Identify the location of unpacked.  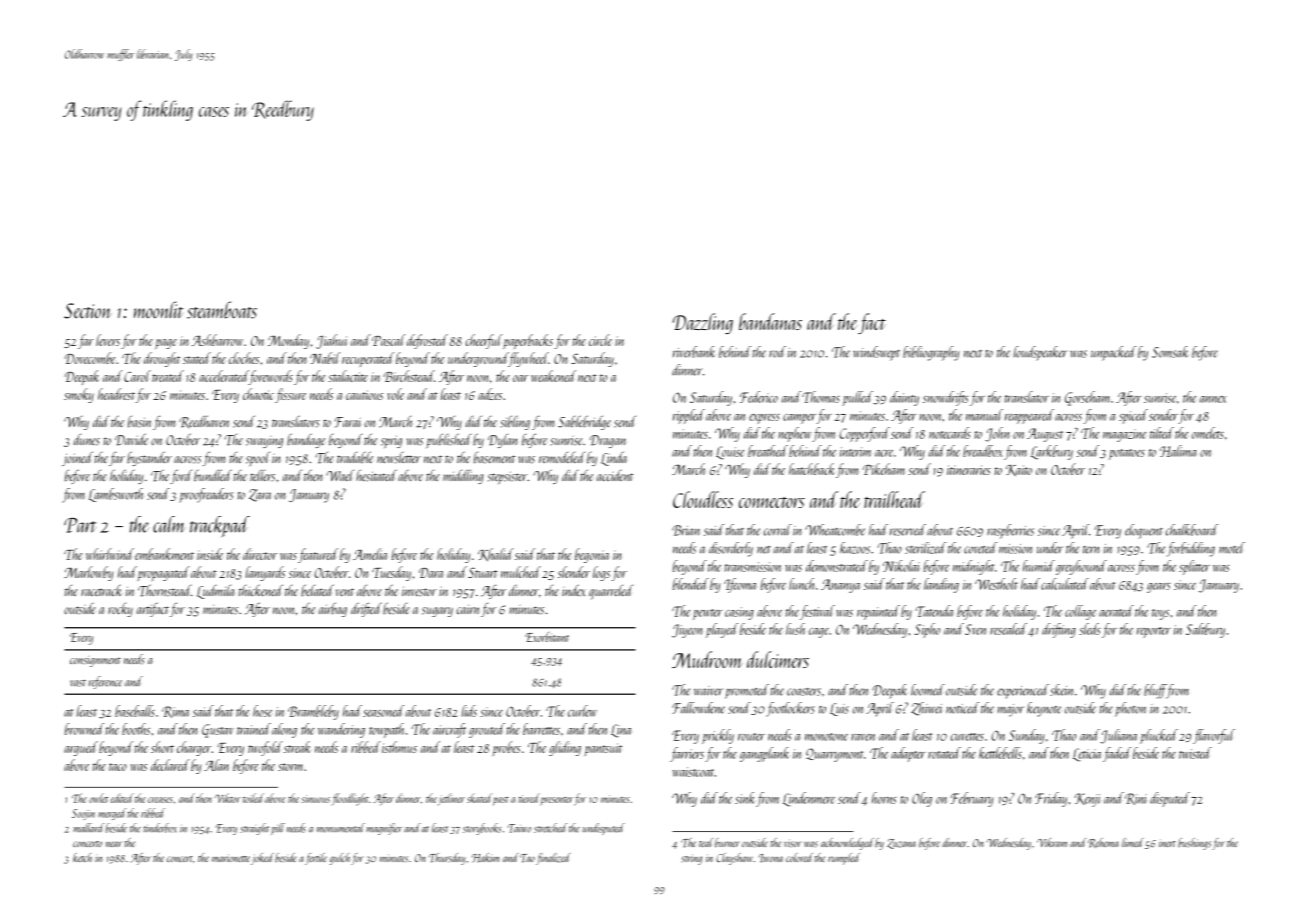
(1113, 353).
